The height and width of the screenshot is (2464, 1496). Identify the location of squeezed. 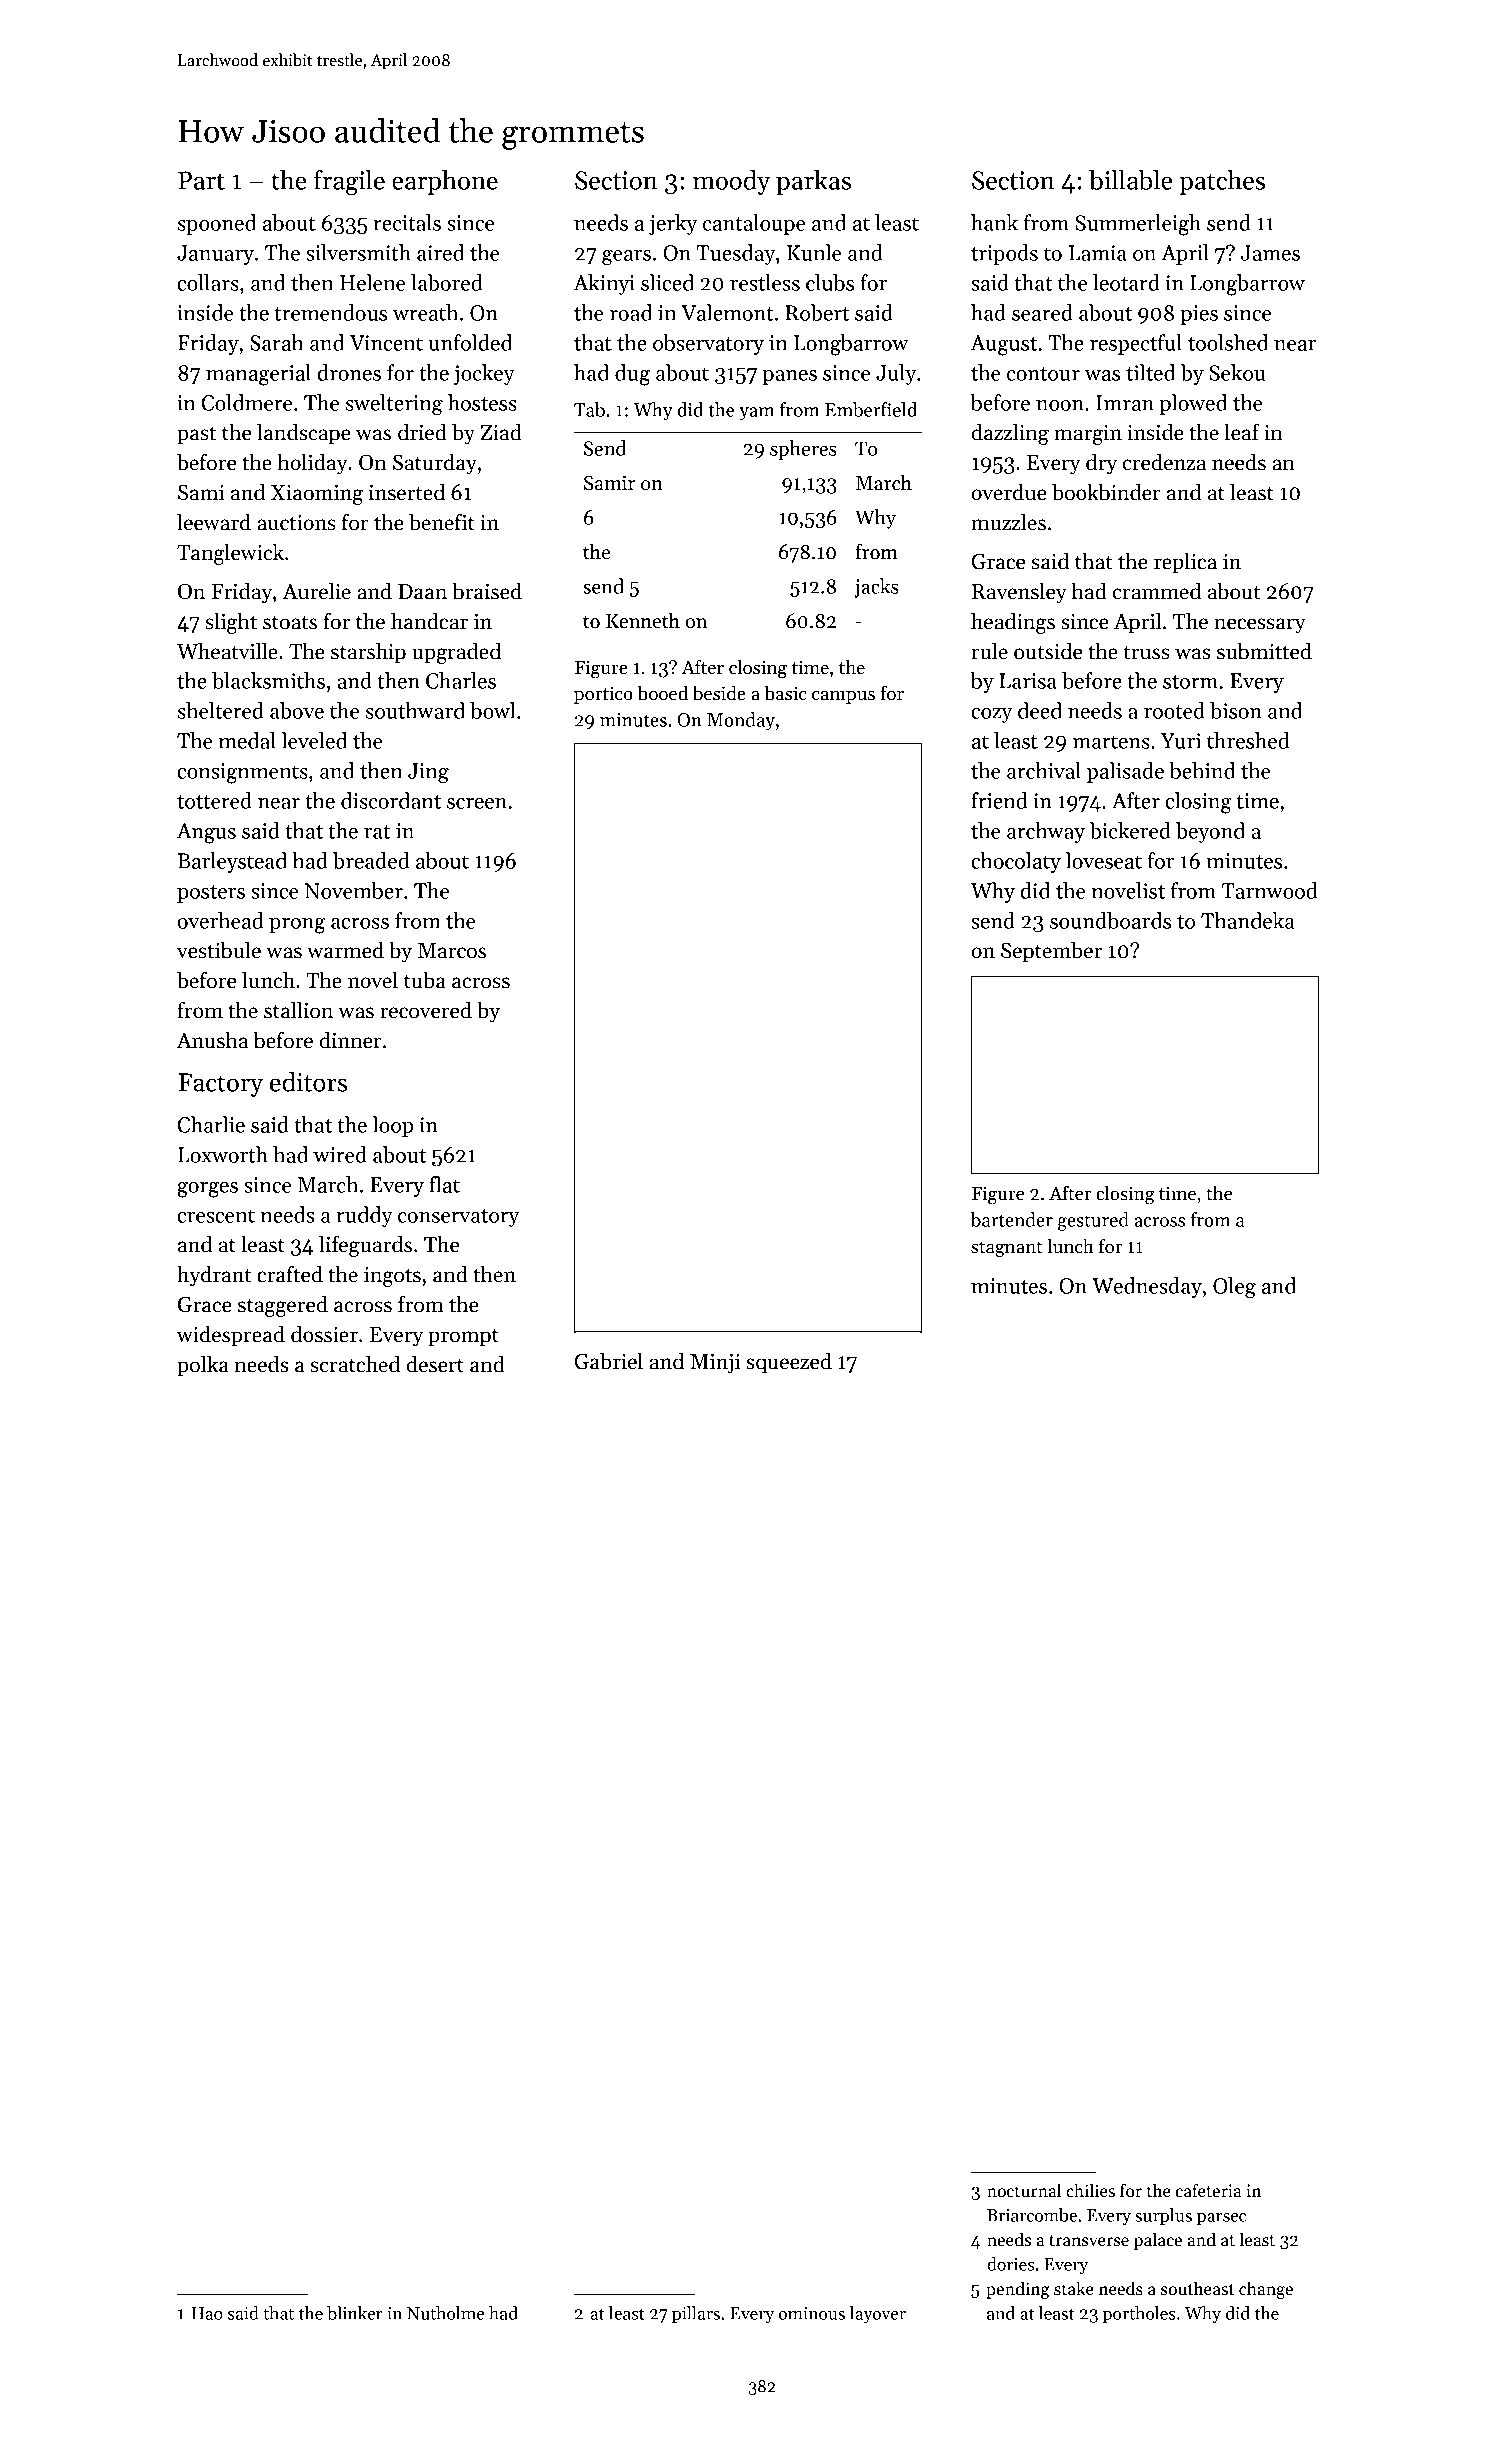
(789, 1363).
